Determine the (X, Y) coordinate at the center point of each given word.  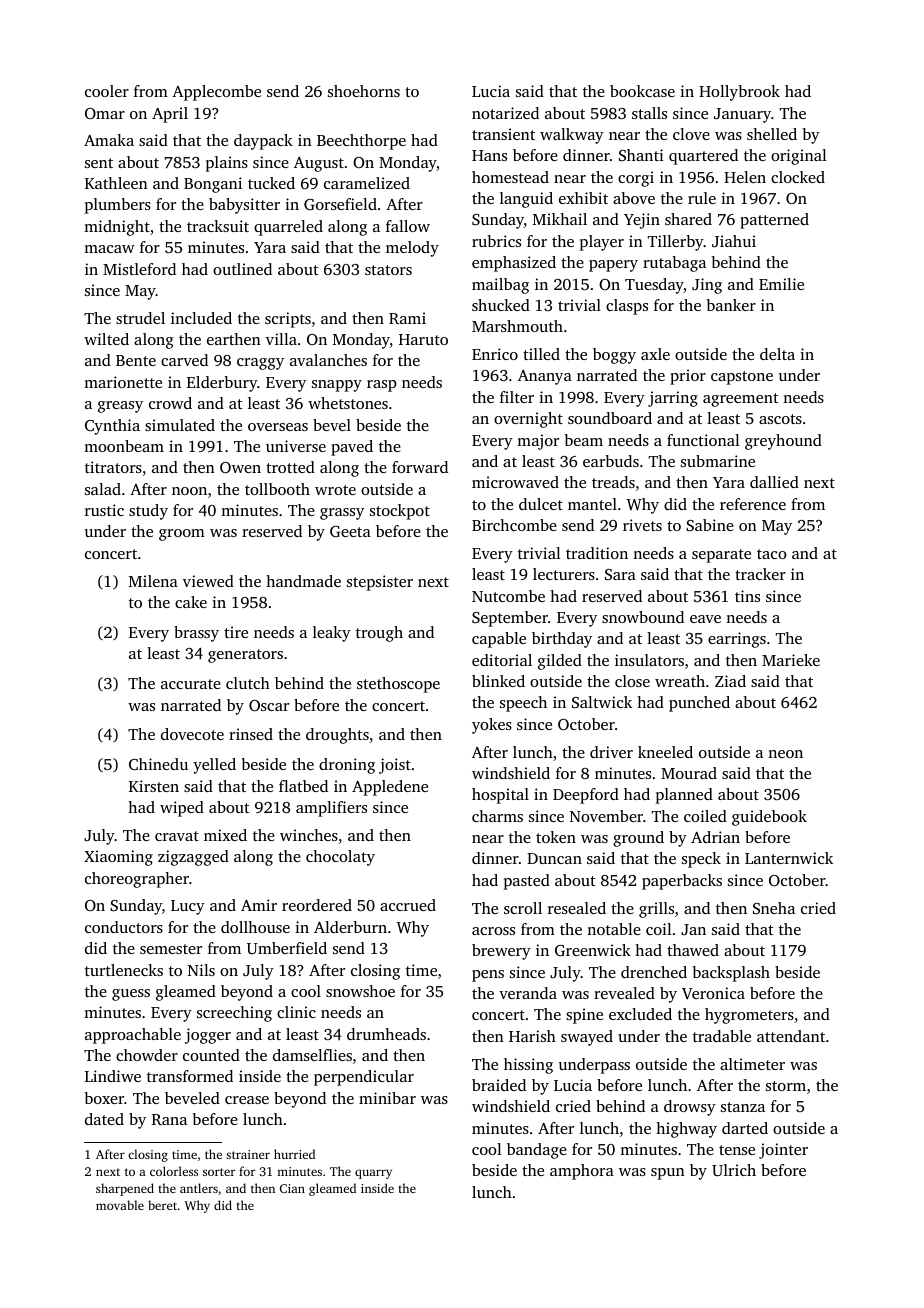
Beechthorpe (361, 142)
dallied (774, 482)
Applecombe (216, 93)
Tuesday (654, 286)
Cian (292, 1188)
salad (103, 489)
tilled (541, 354)
